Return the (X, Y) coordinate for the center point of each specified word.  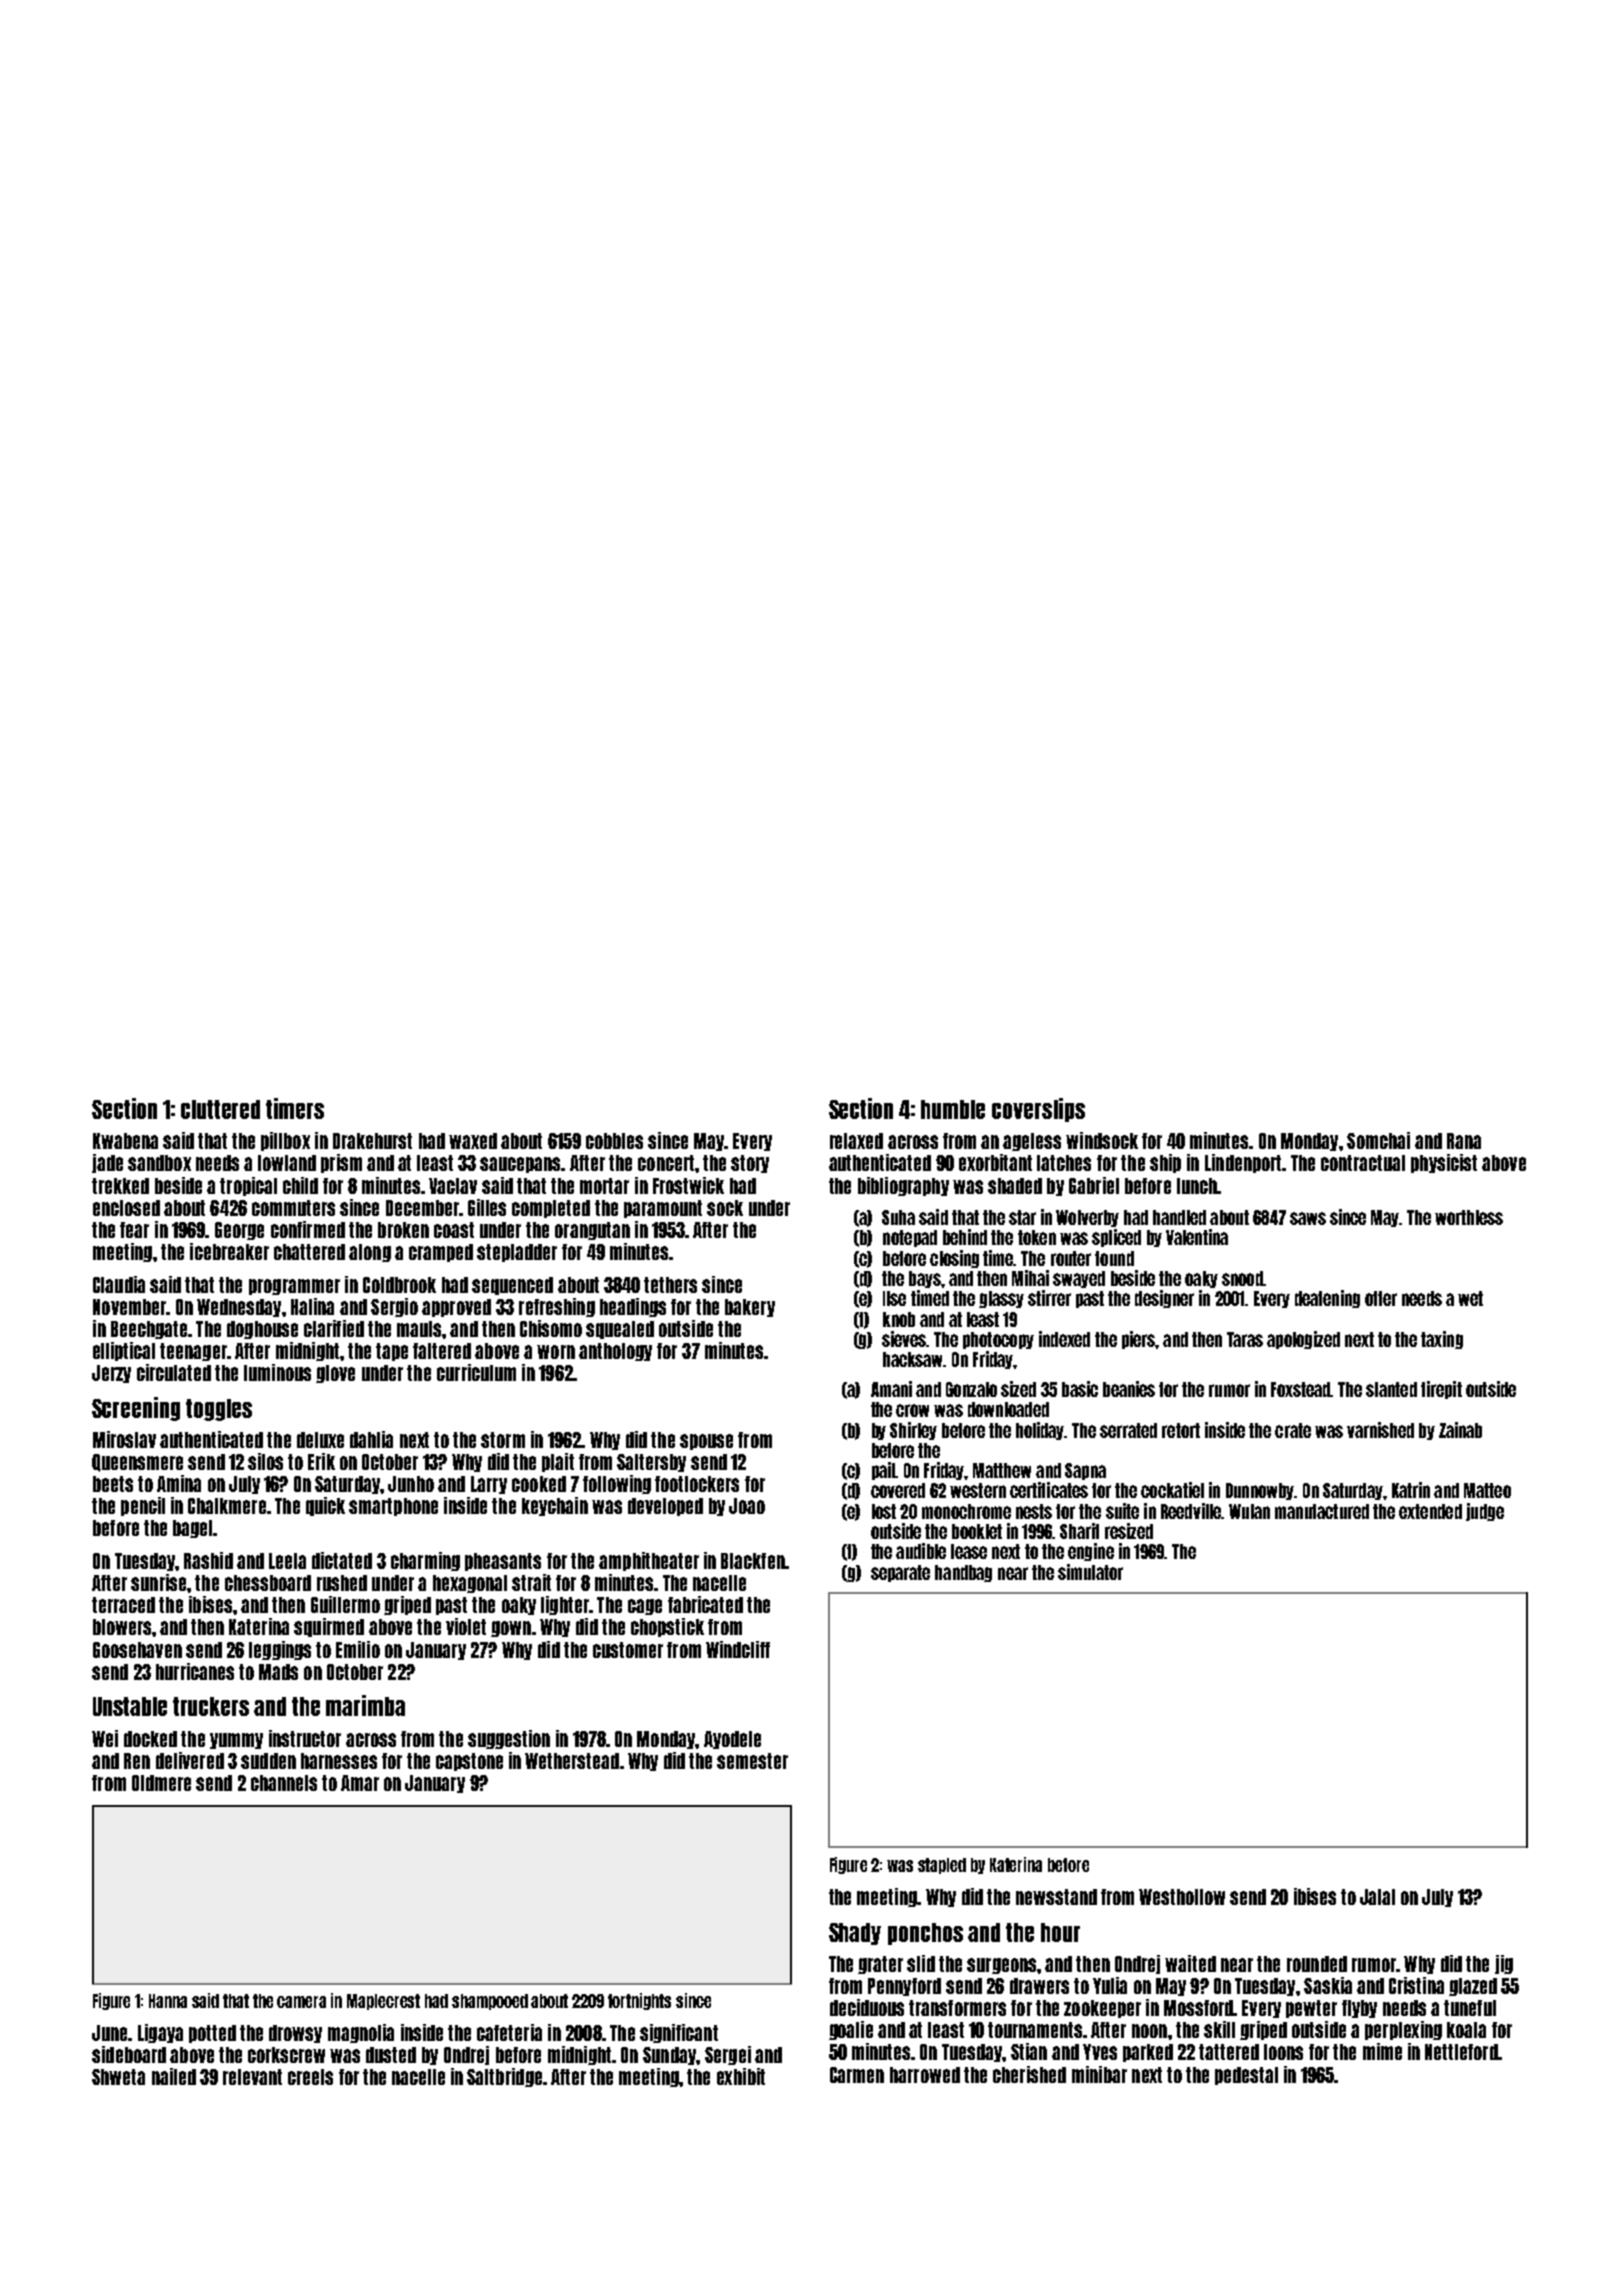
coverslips (1038, 1110)
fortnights (639, 2001)
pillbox (285, 1141)
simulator (1090, 1572)
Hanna (168, 2001)
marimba (365, 1705)
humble (953, 1109)
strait (531, 1582)
